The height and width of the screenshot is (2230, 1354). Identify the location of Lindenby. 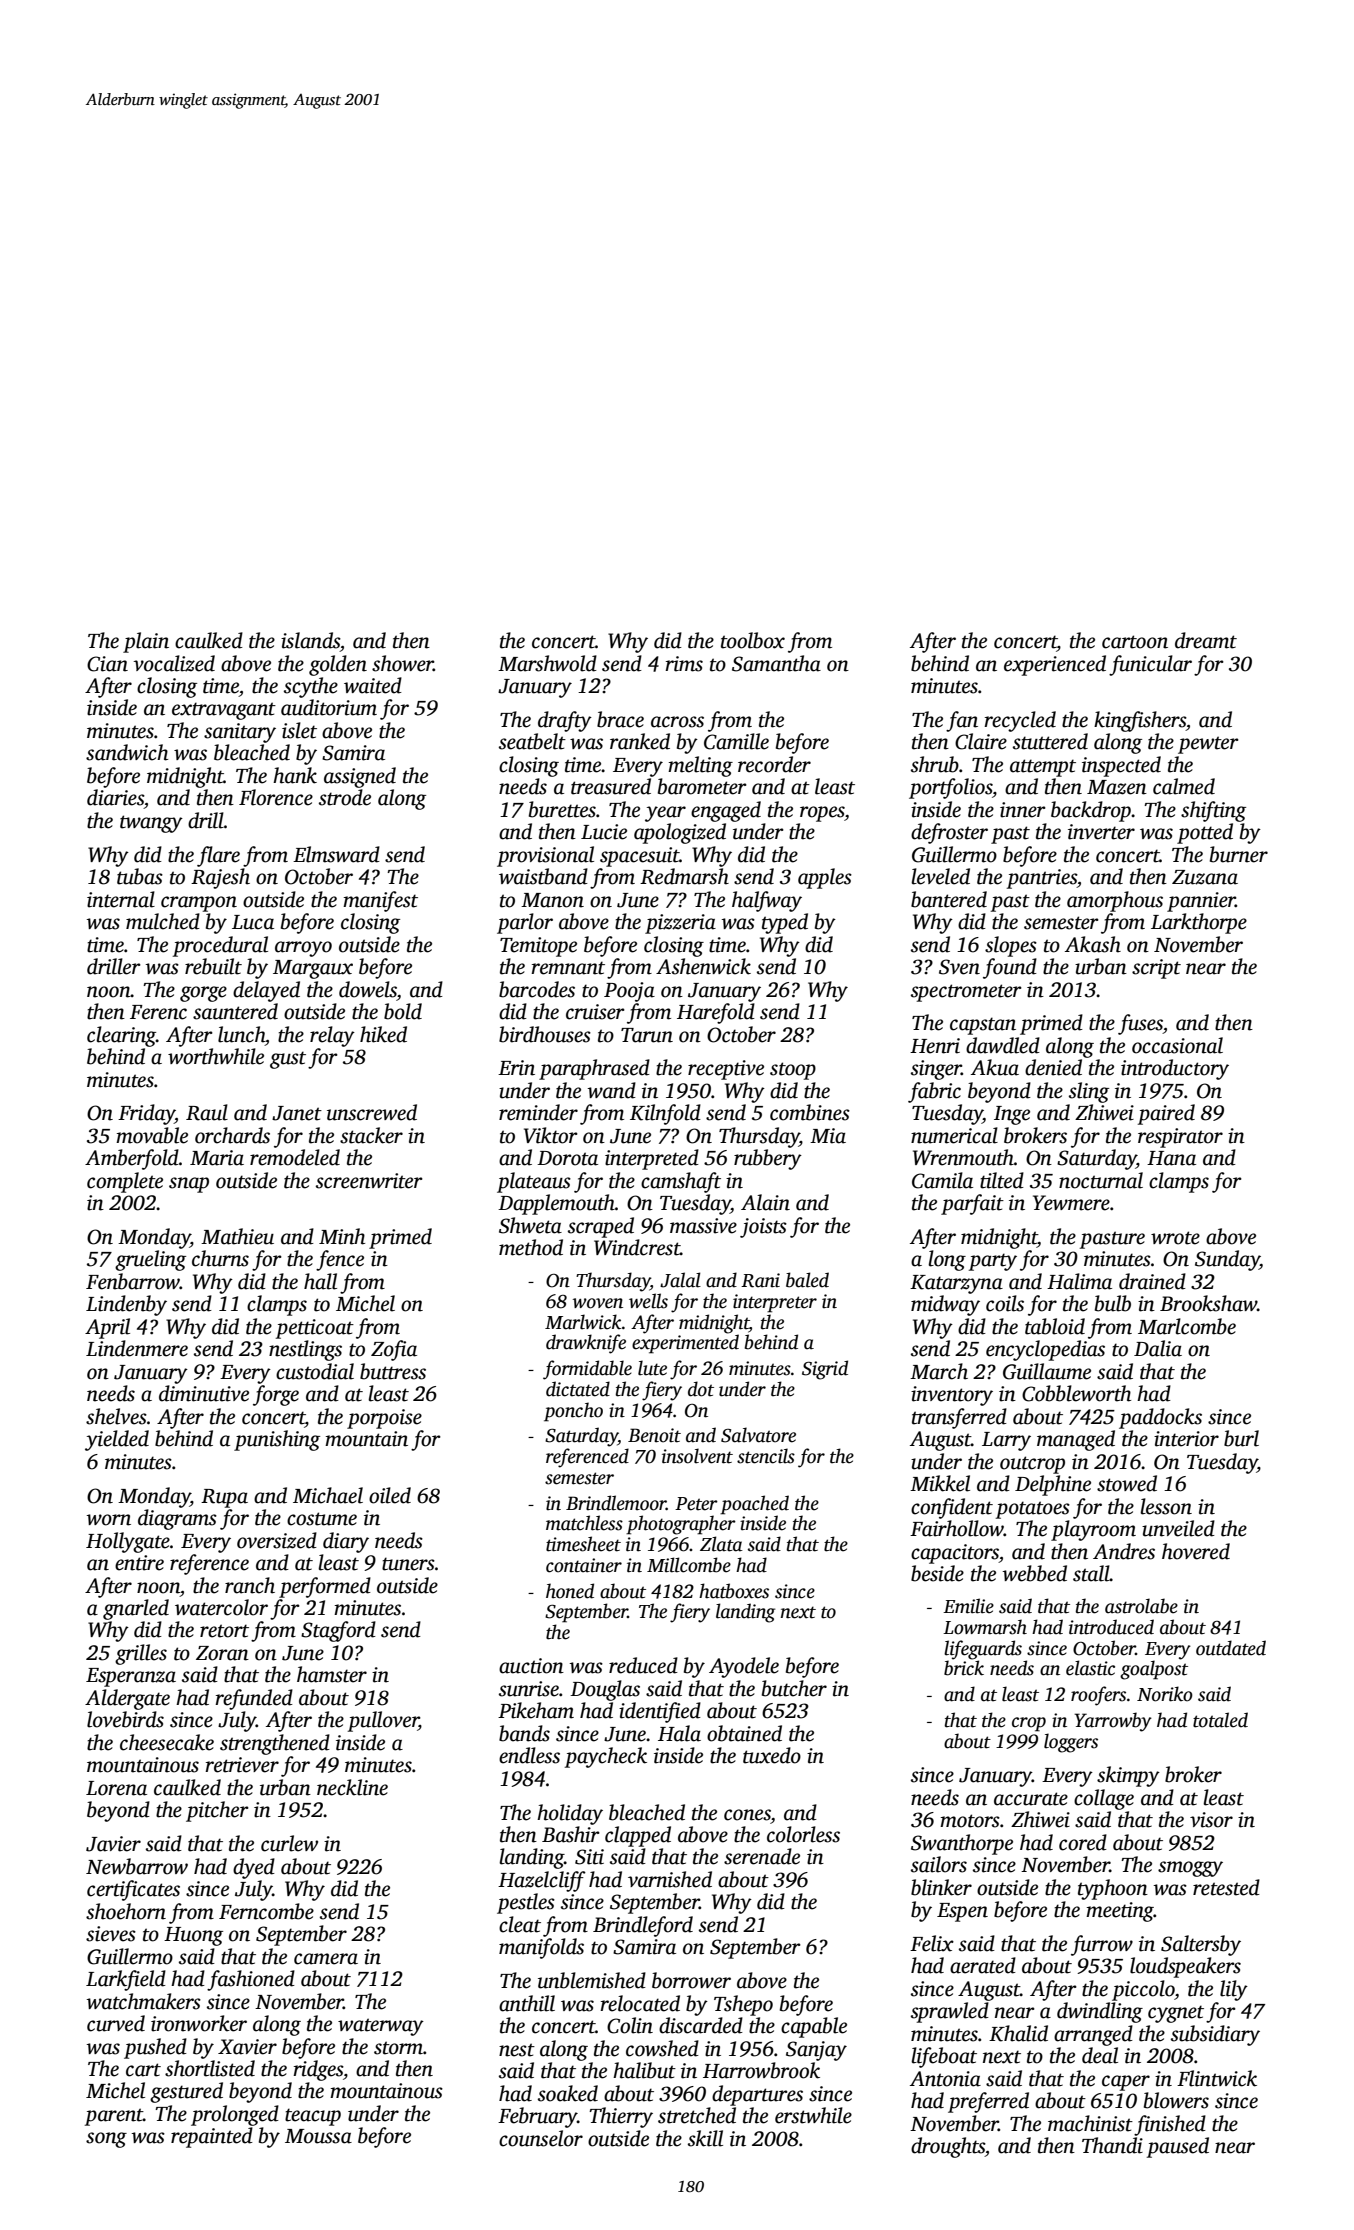
(126, 1305).
